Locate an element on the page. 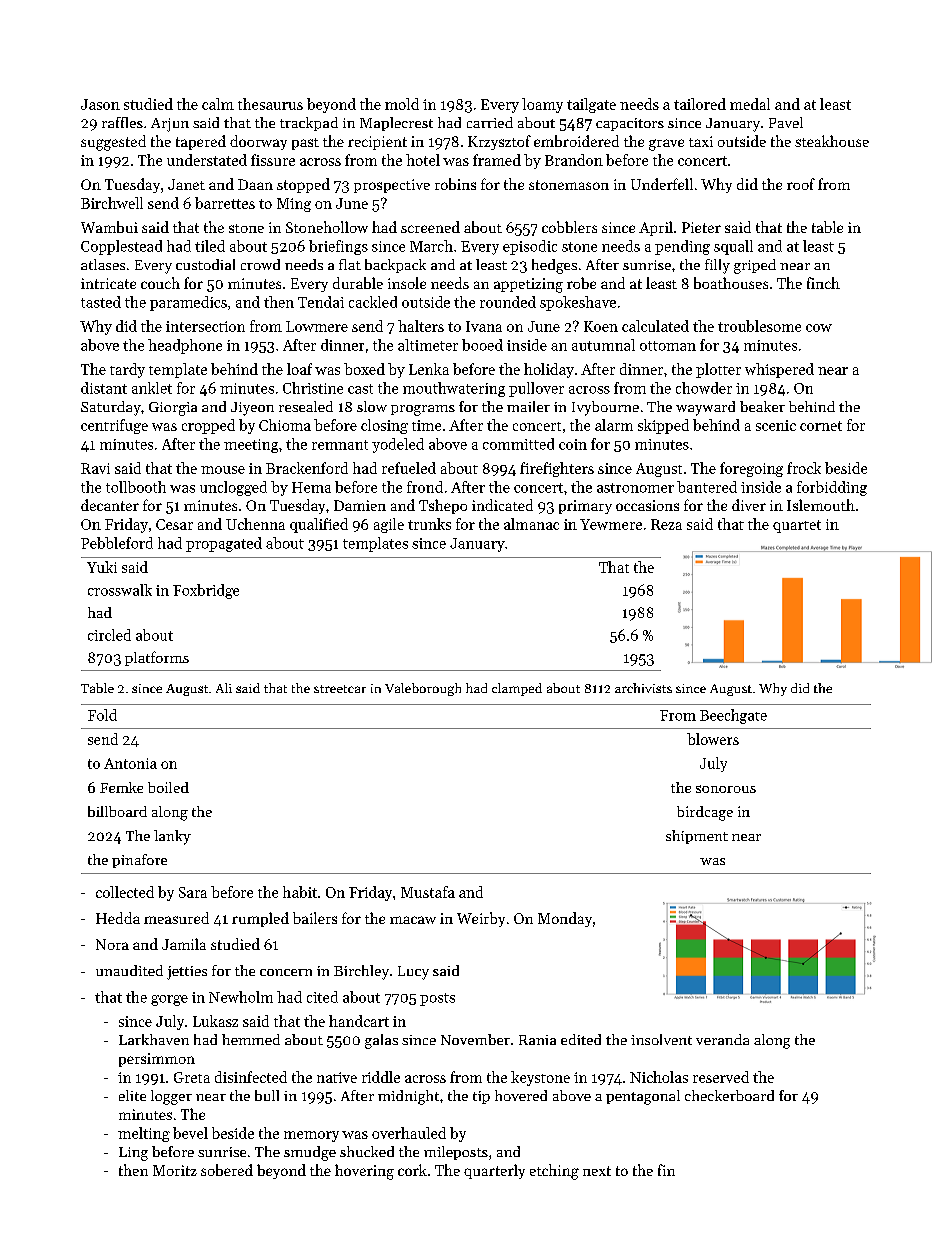 This page has height=1233, width=952. macaw is located at coordinates (413, 920).
